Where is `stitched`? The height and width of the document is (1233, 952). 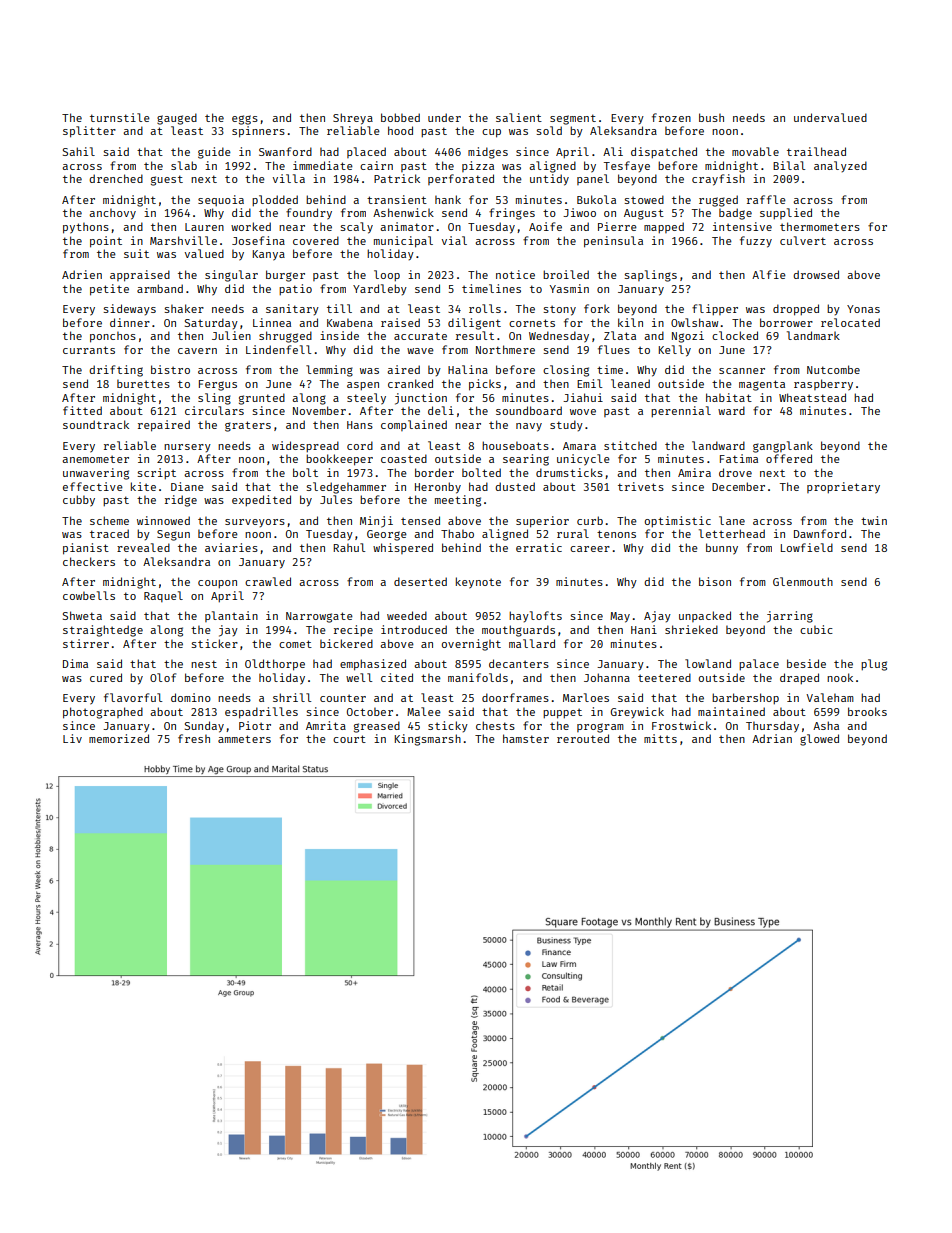
stitched is located at coordinates (630, 445).
